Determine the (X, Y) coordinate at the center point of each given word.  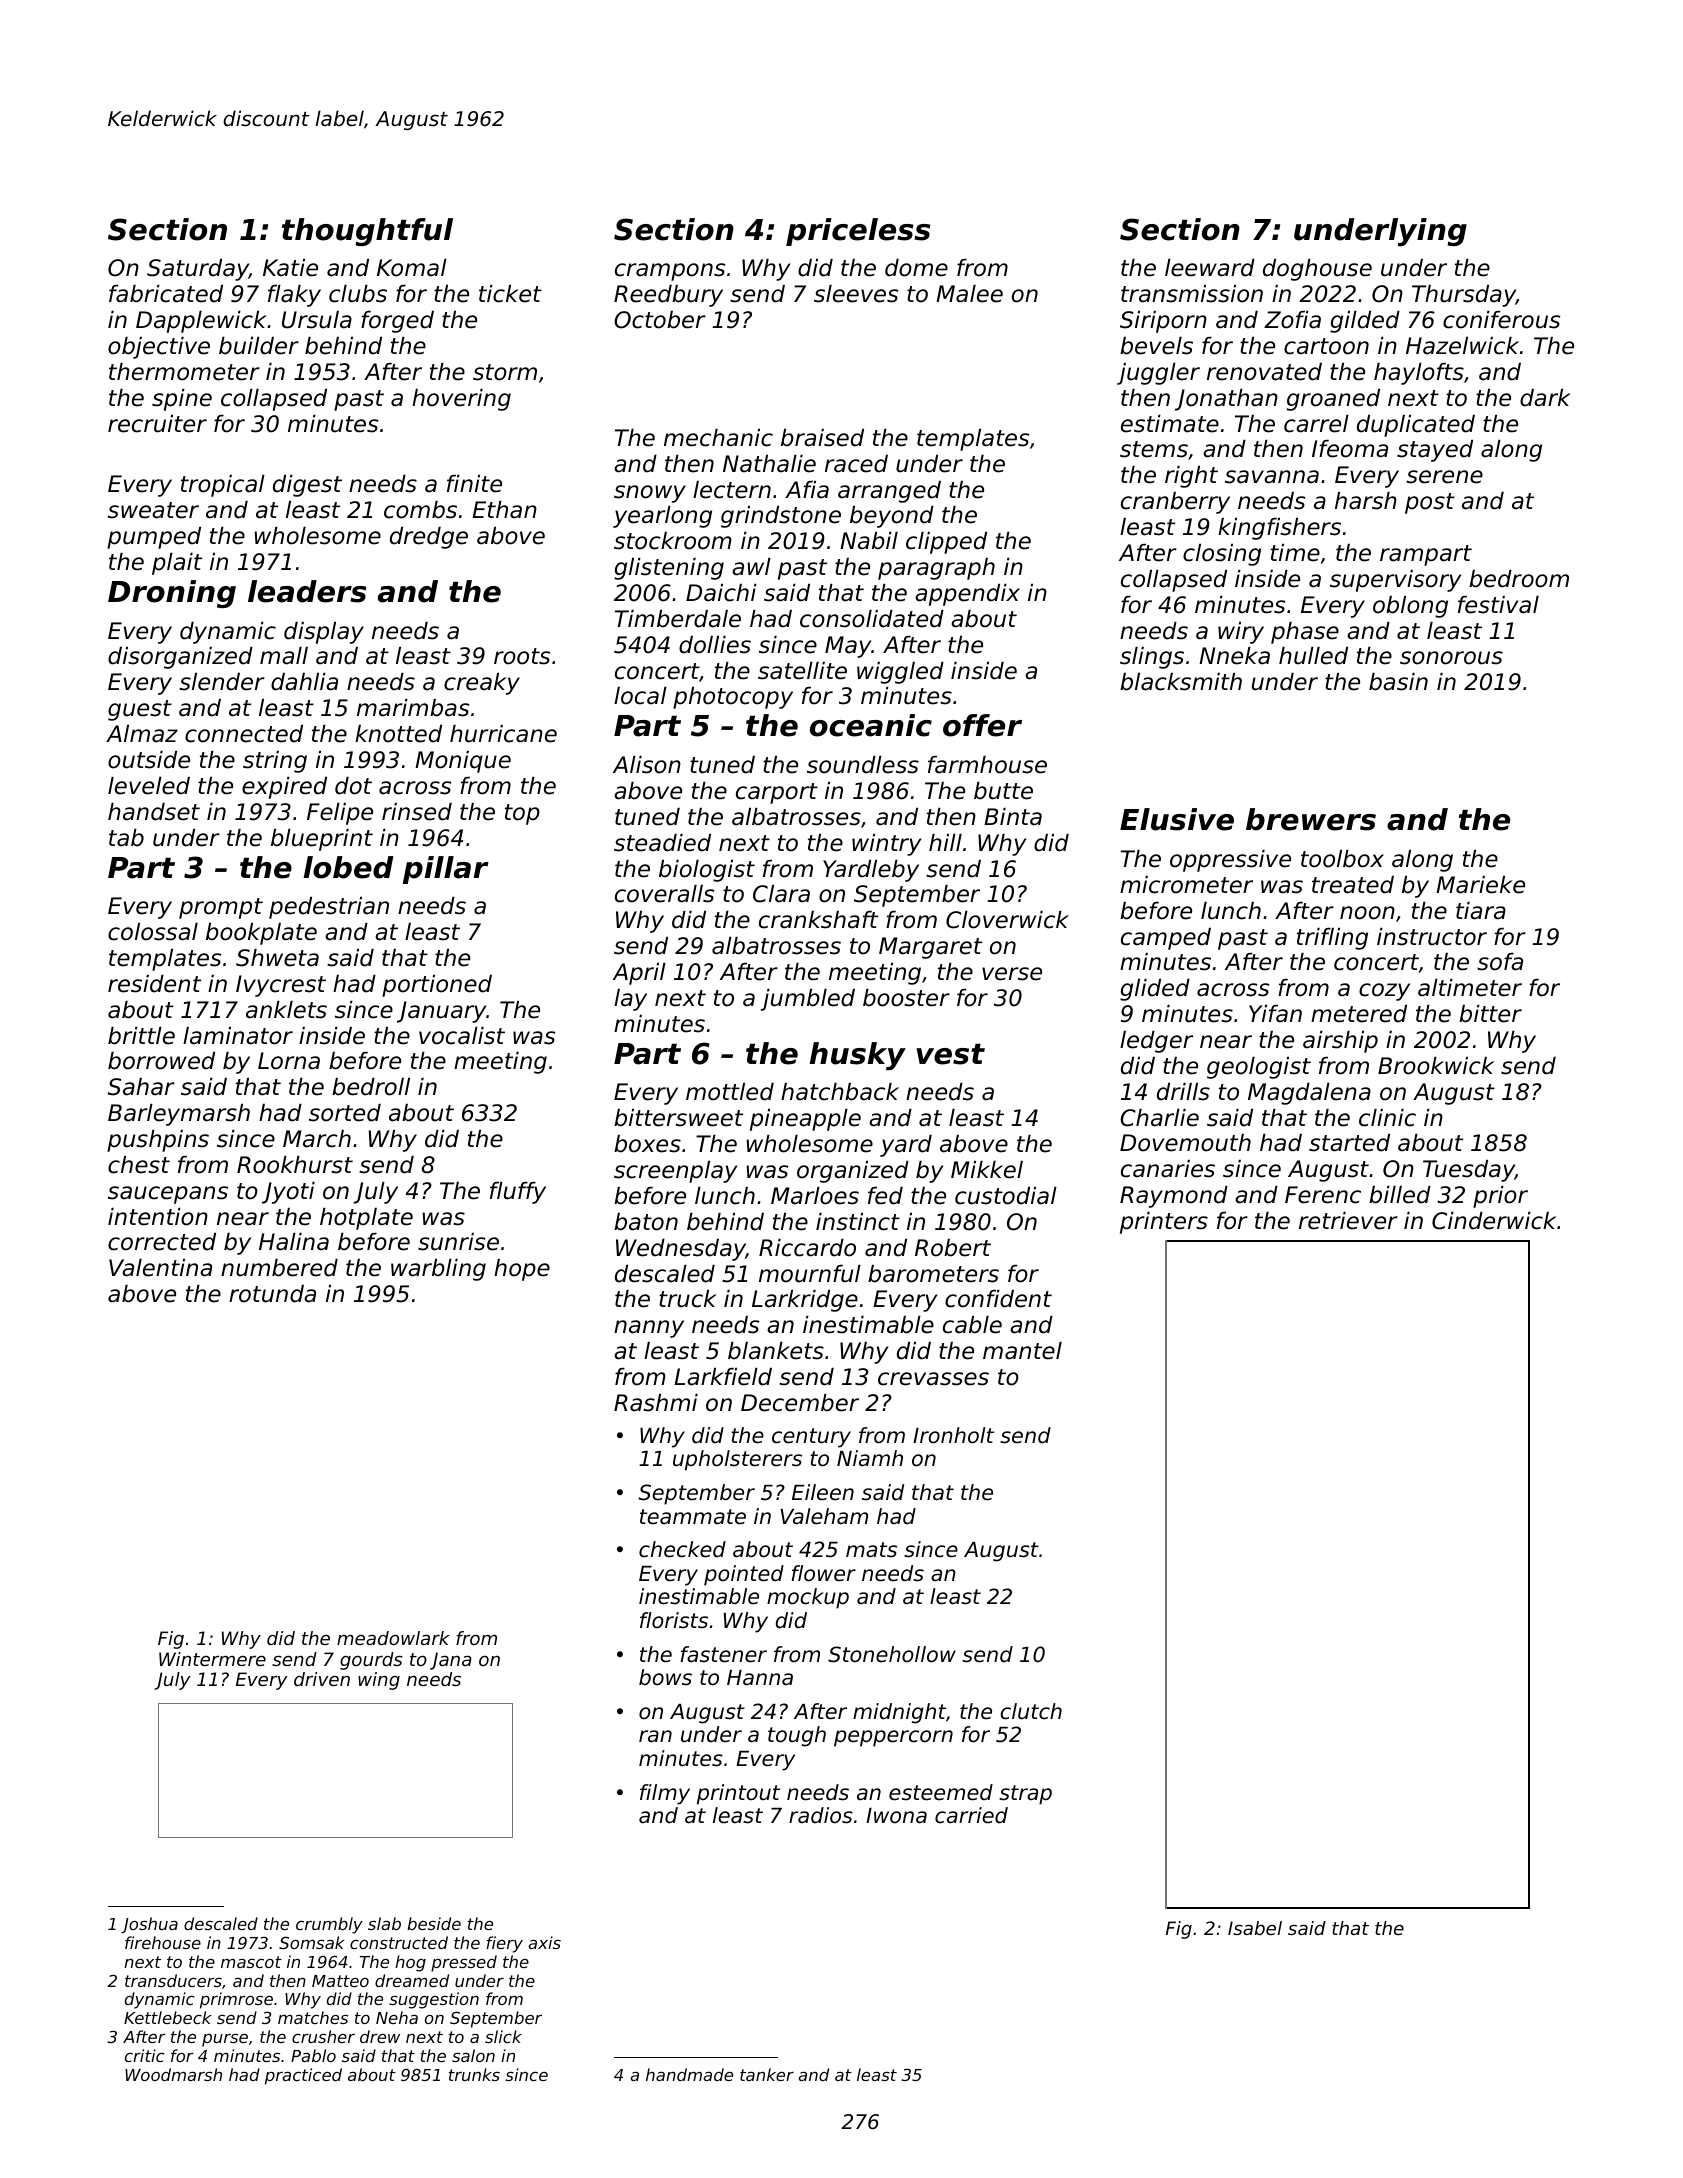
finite (474, 484)
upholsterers (737, 1460)
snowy (650, 494)
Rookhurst (295, 1165)
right (1191, 477)
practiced (303, 2076)
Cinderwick (1494, 1221)
